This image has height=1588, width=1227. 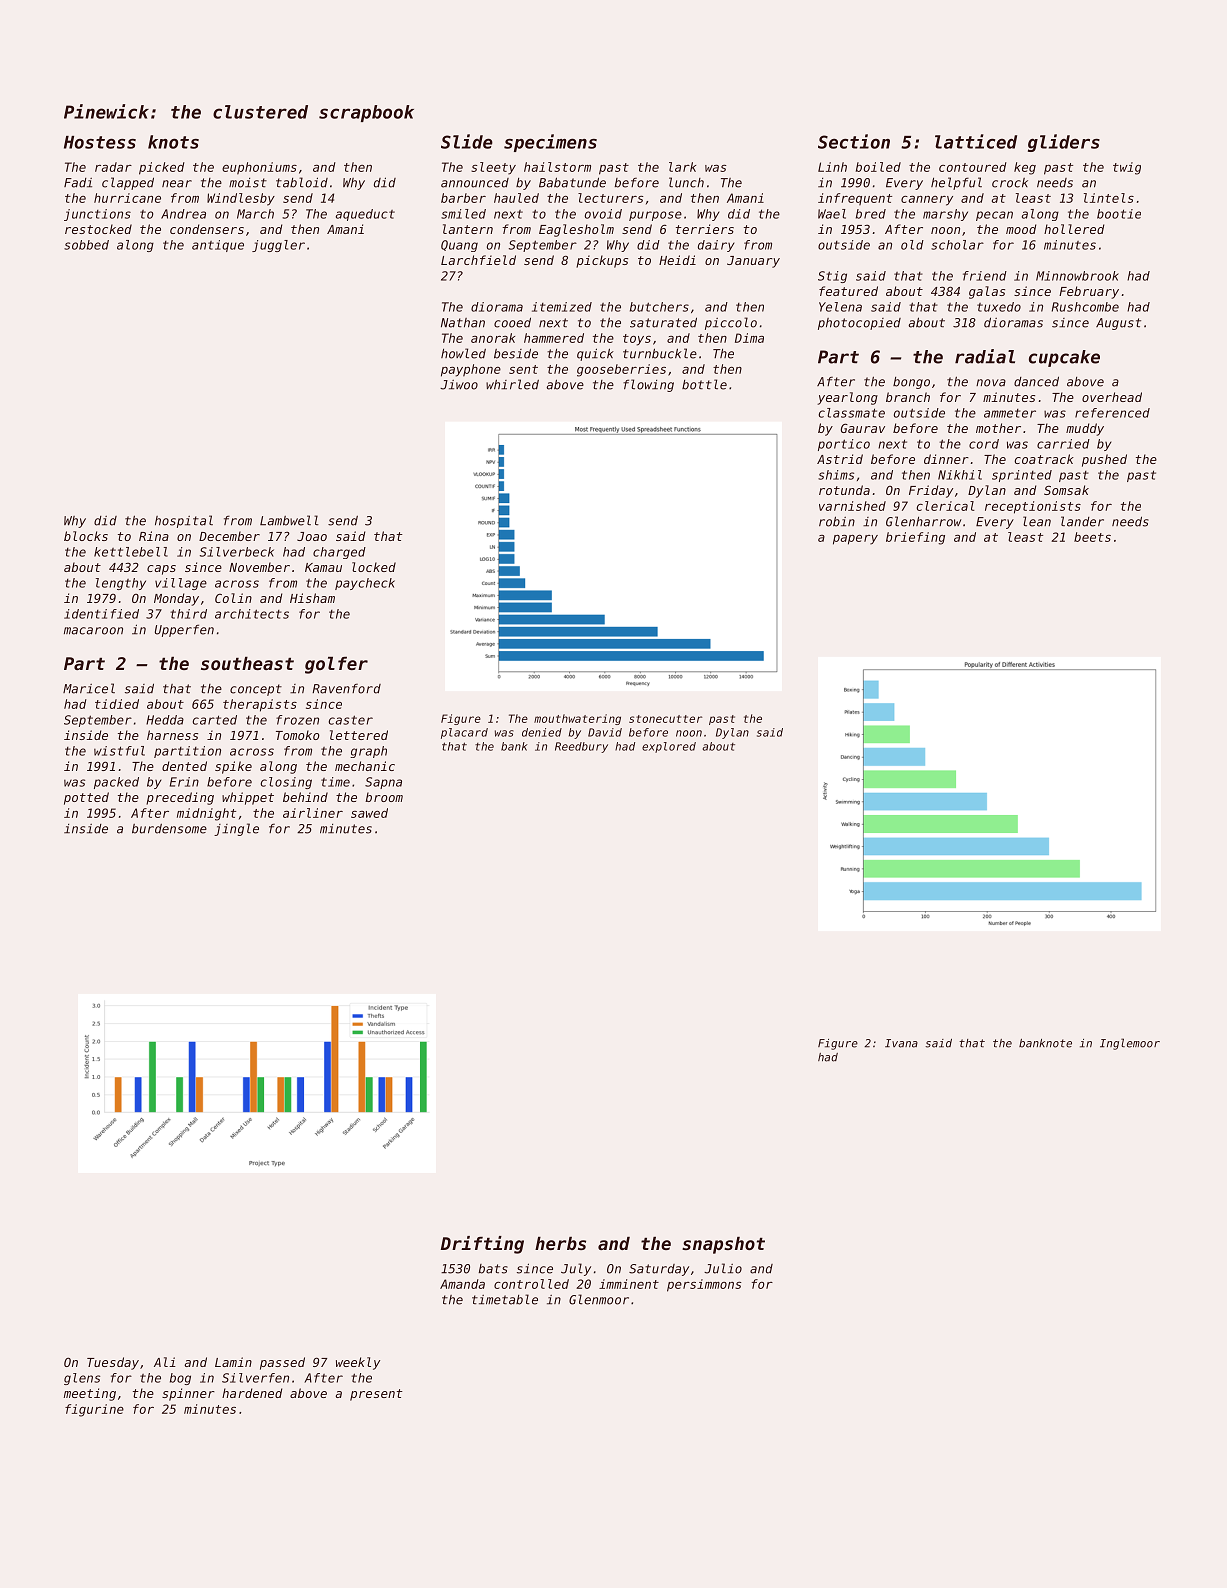 What do you see at coordinates (560, 1243) in the image?
I see `herbs` at bounding box center [560, 1243].
